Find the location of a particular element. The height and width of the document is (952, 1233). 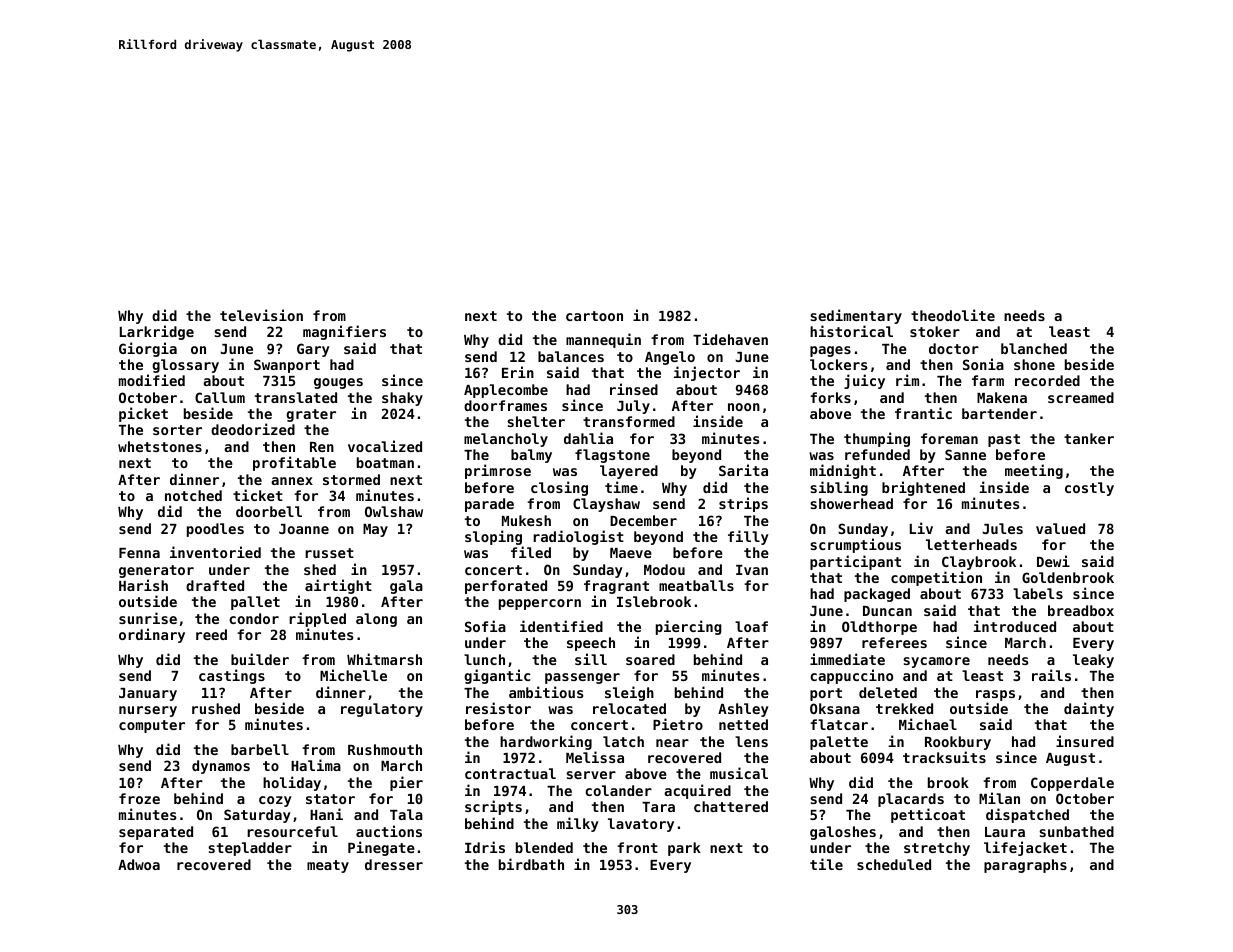

sedimentary is located at coordinates (856, 316).
